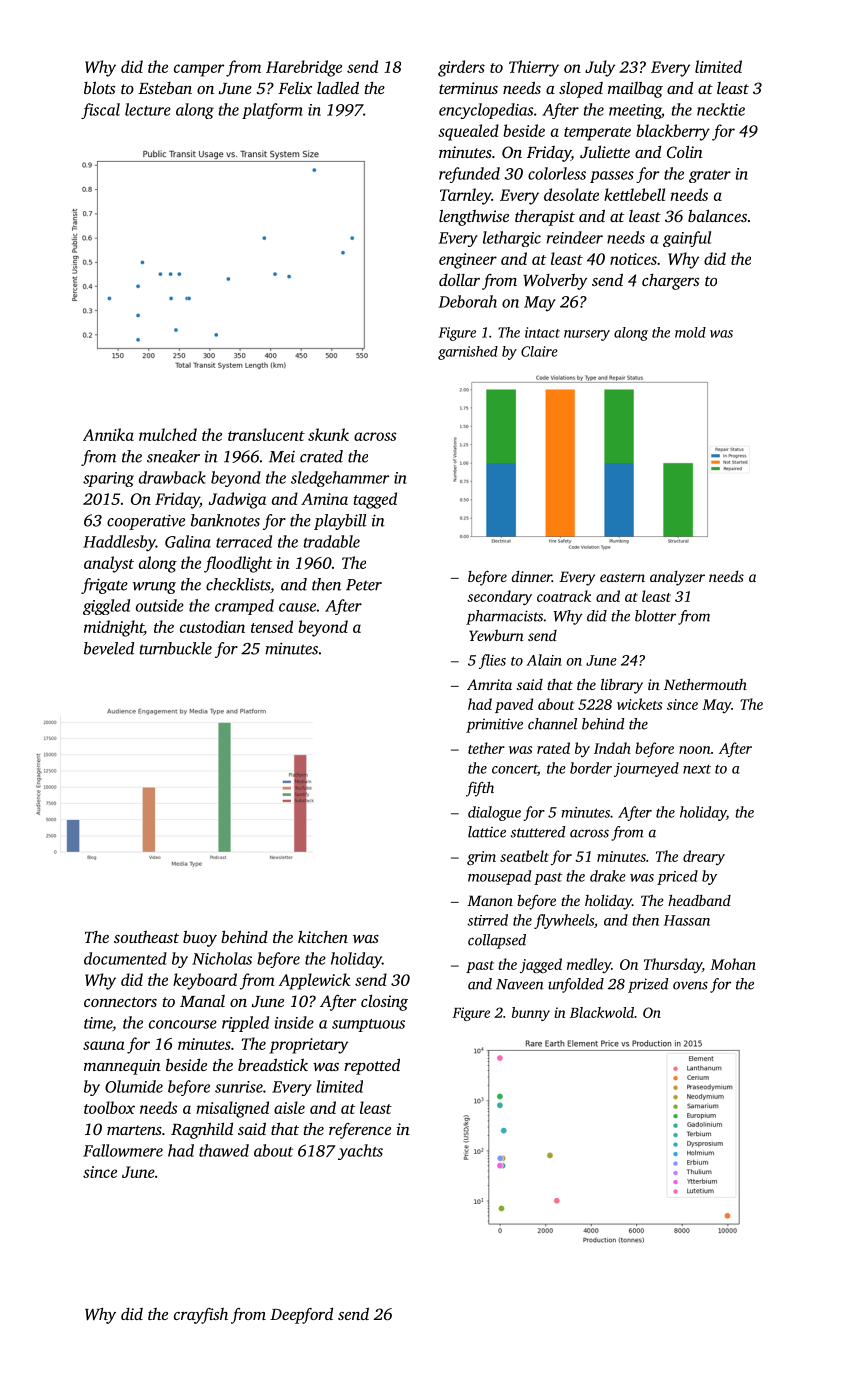 The height and width of the image is (1400, 849). What do you see at coordinates (481, 858) in the image?
I see `grim` at bounding box center [481, 858].
